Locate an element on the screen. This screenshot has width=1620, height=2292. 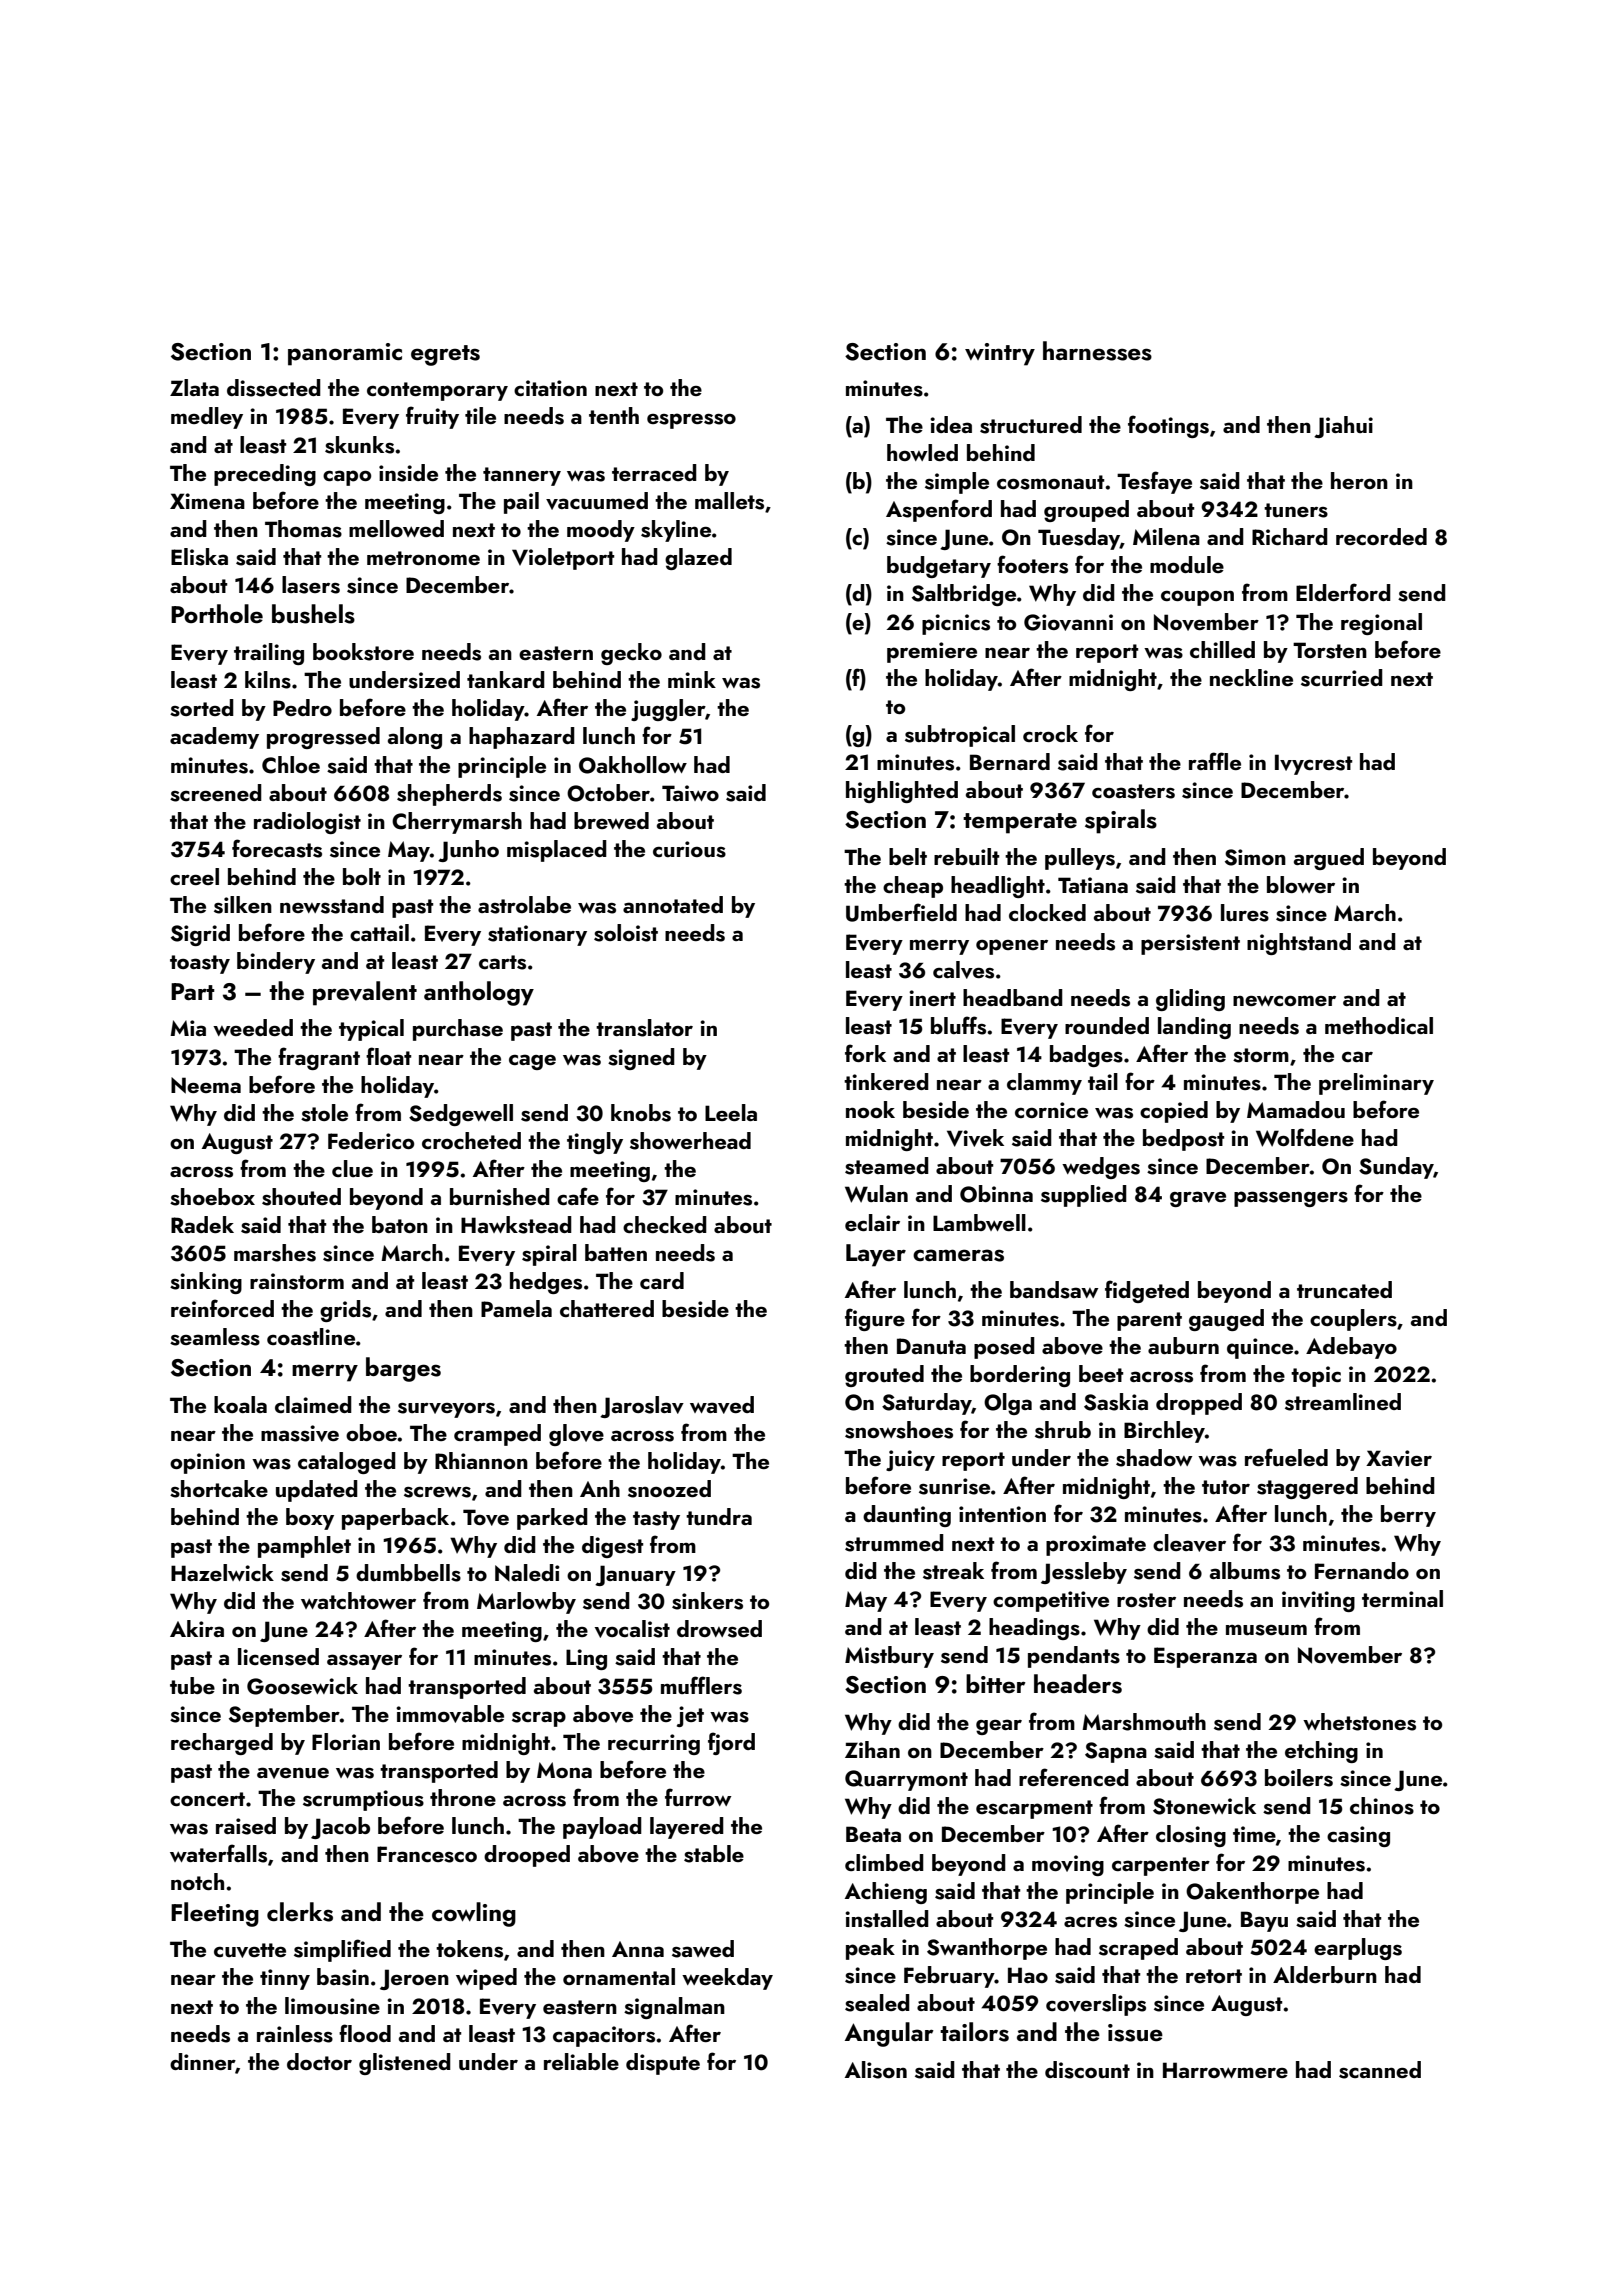
neckline is located at coordinates (1251, 677).
